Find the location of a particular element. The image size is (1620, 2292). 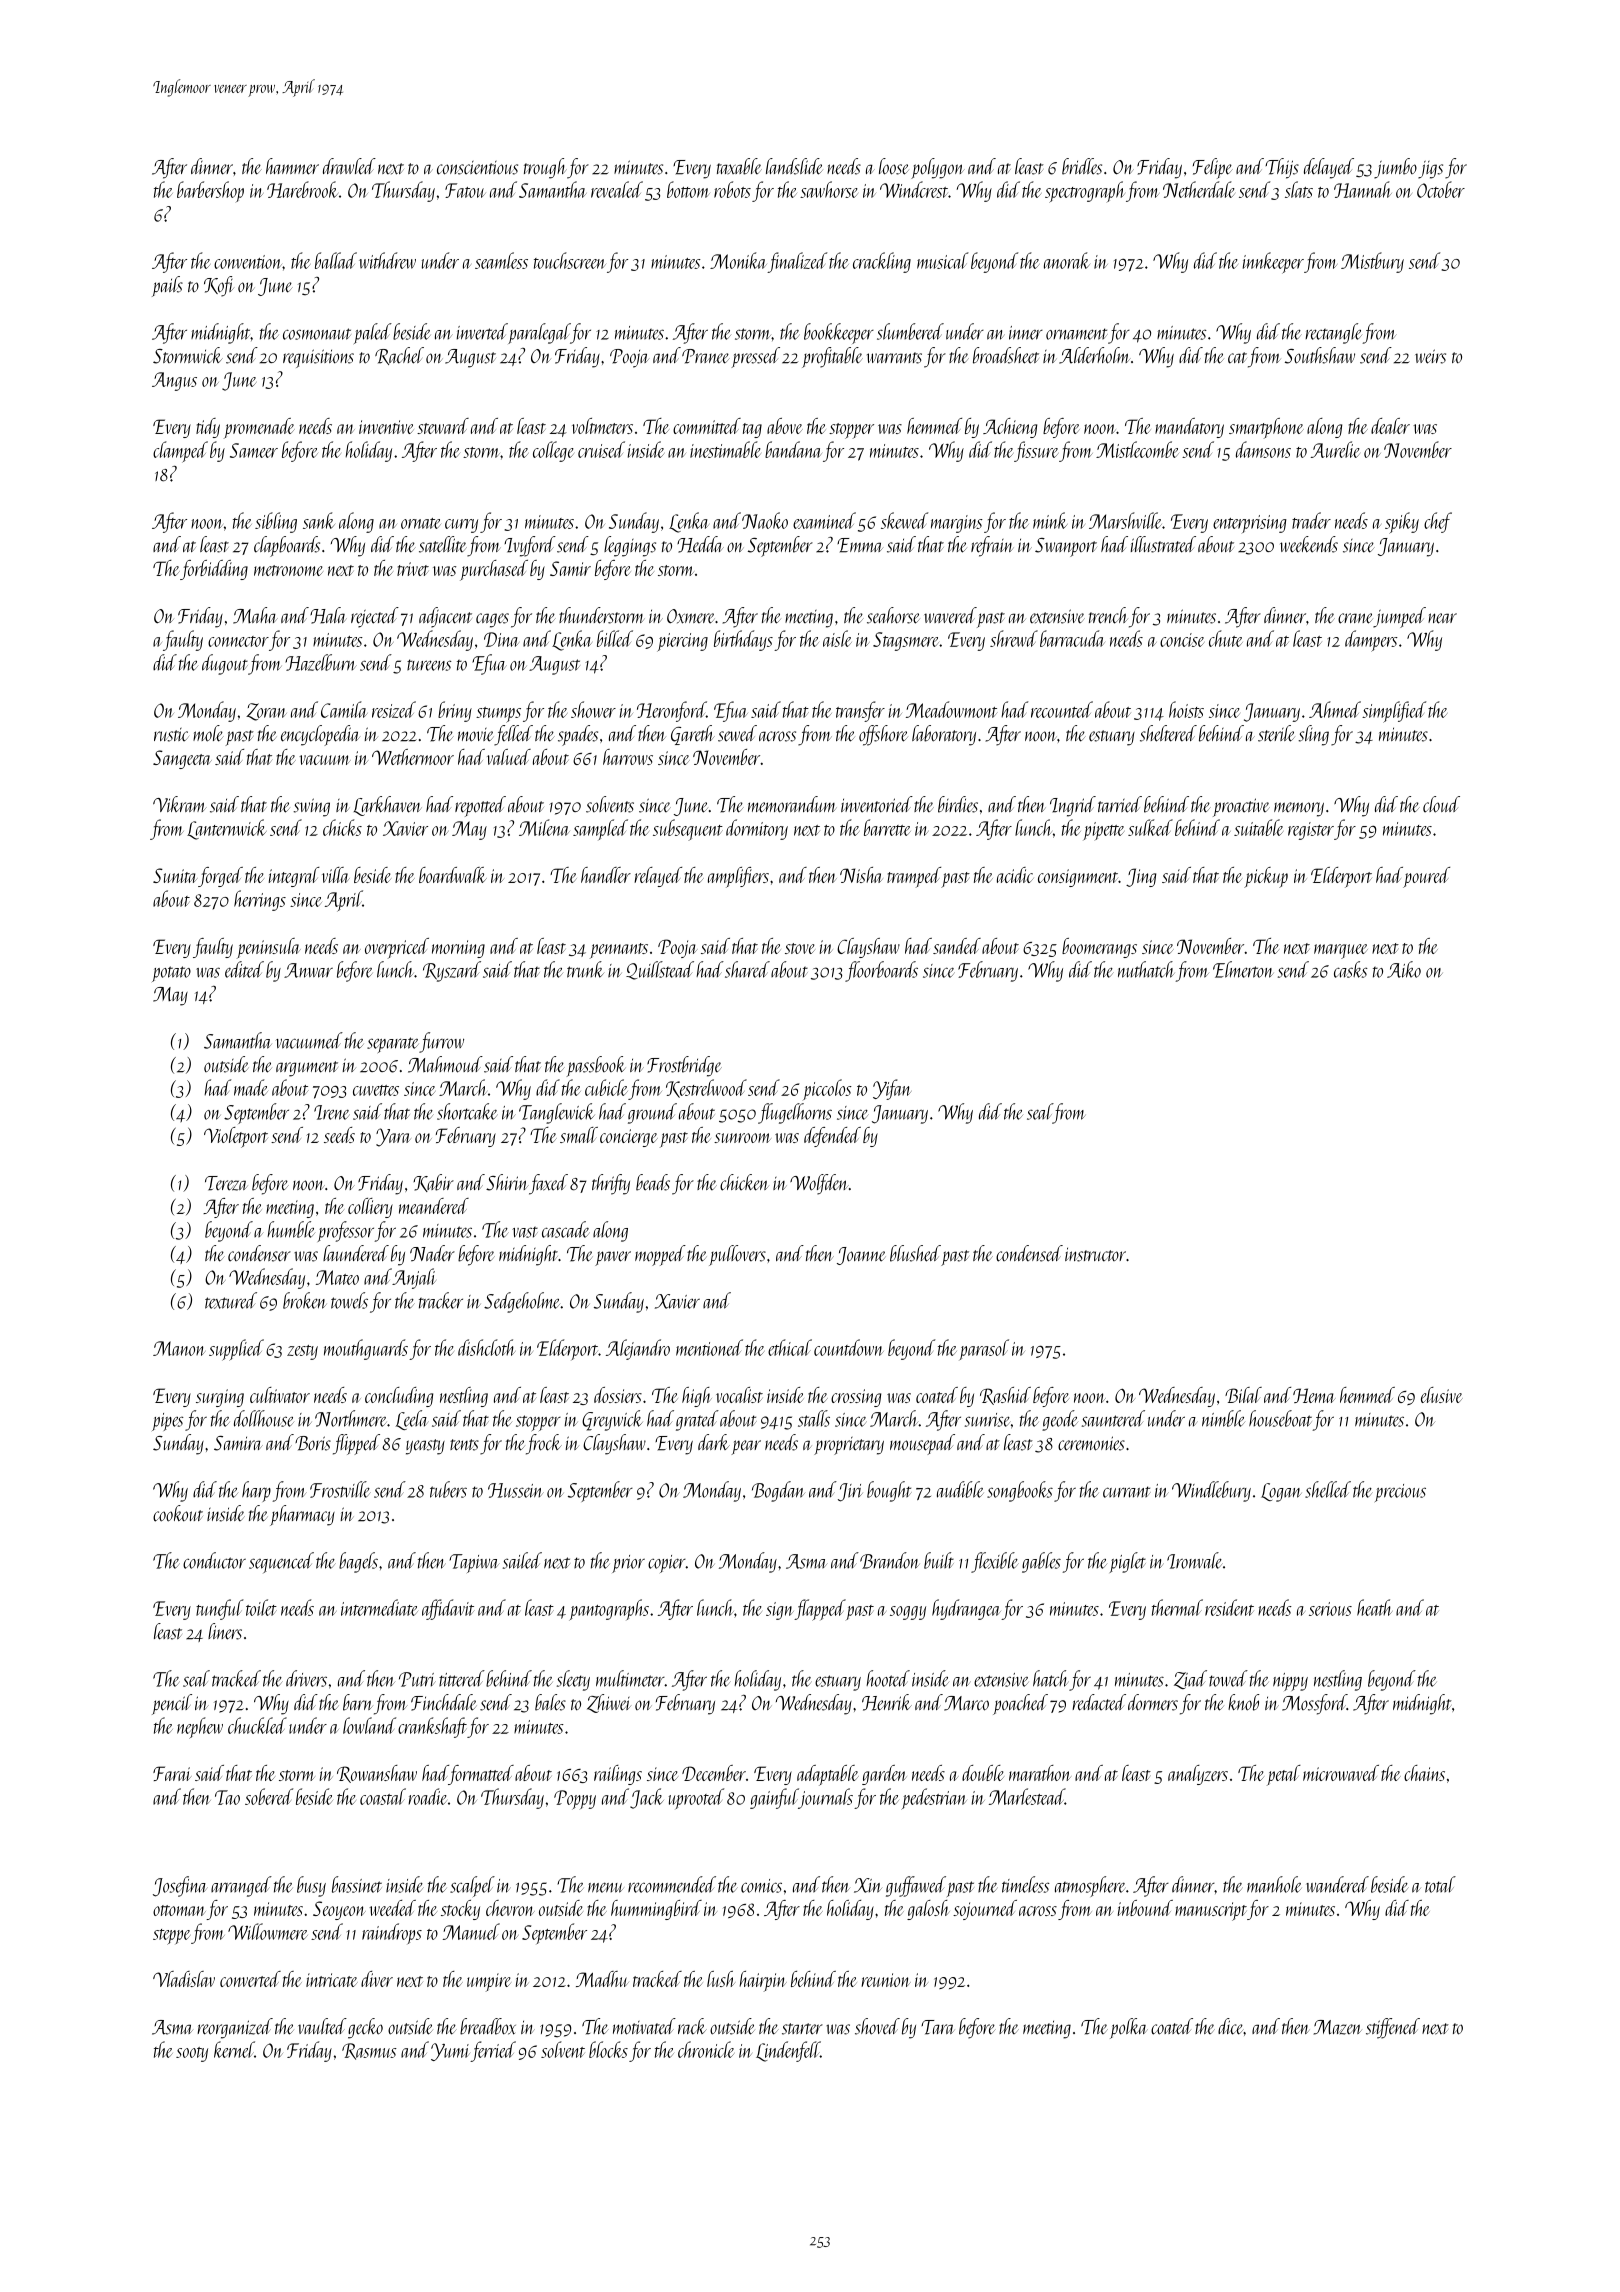

warrants is located at coordinates (894, 358).
